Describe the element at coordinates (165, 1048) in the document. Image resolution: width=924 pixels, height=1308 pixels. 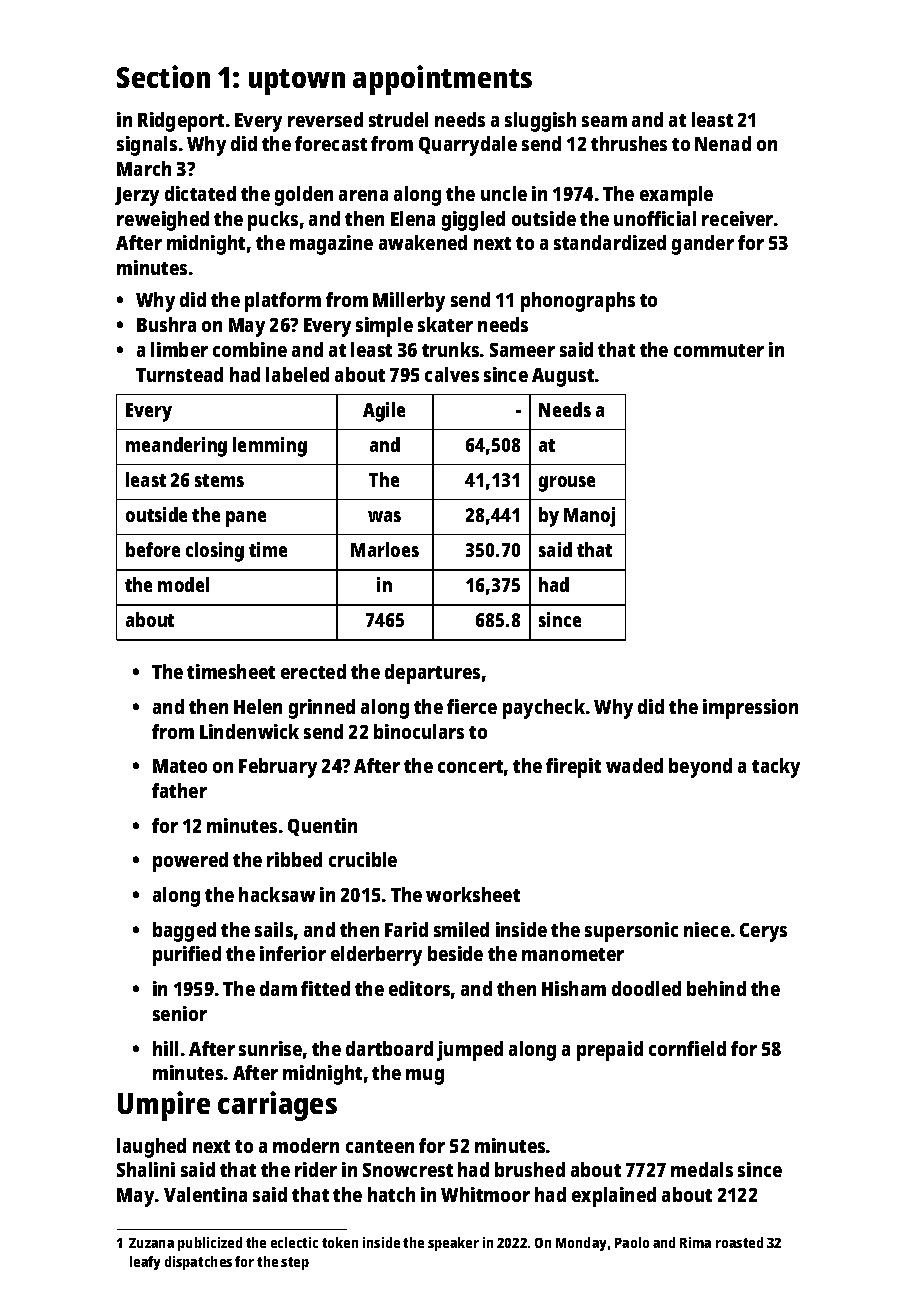
I see `hill` at that location.
